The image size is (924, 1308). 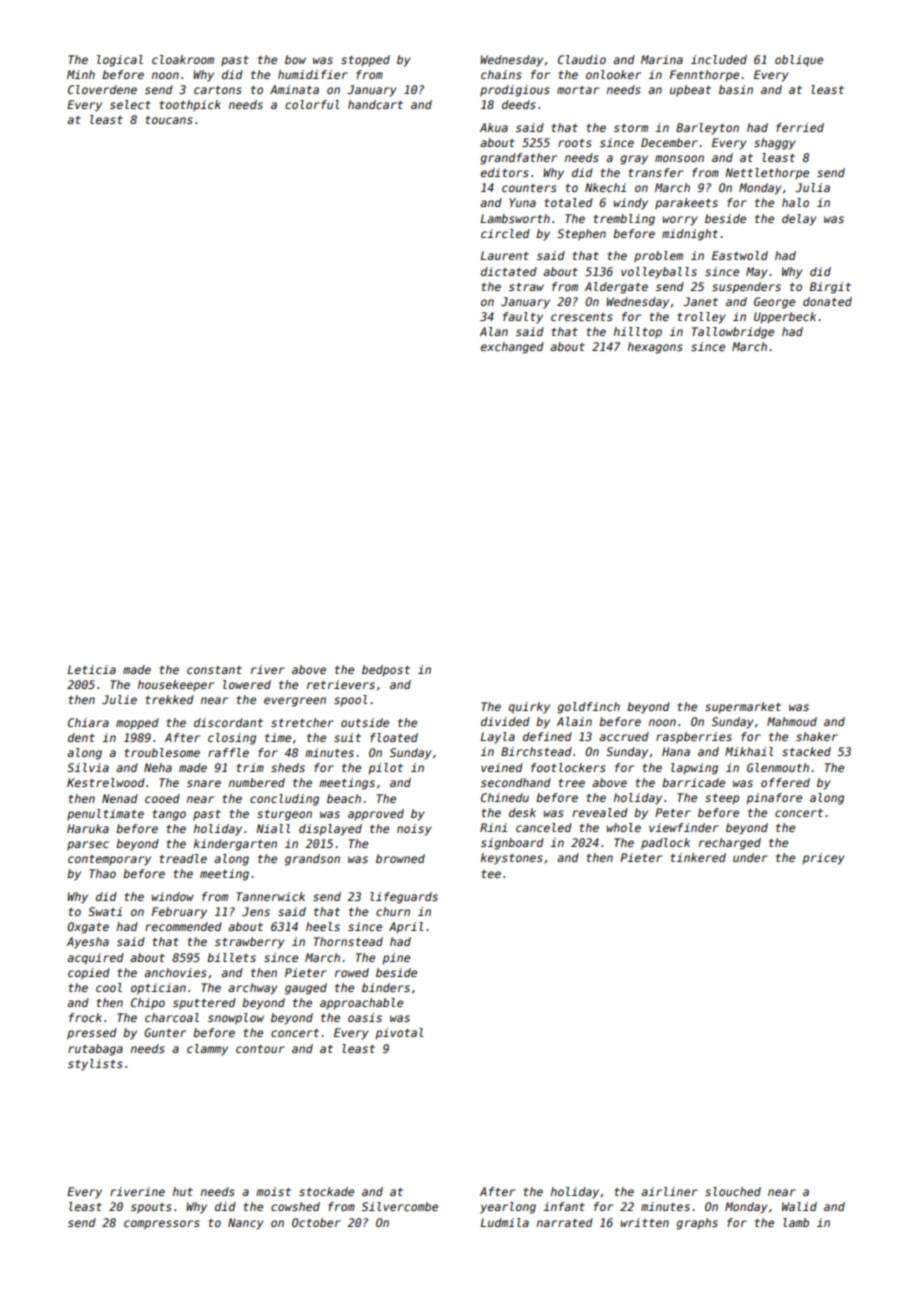 I want to click on Alan, so click(x=494, y=331).
